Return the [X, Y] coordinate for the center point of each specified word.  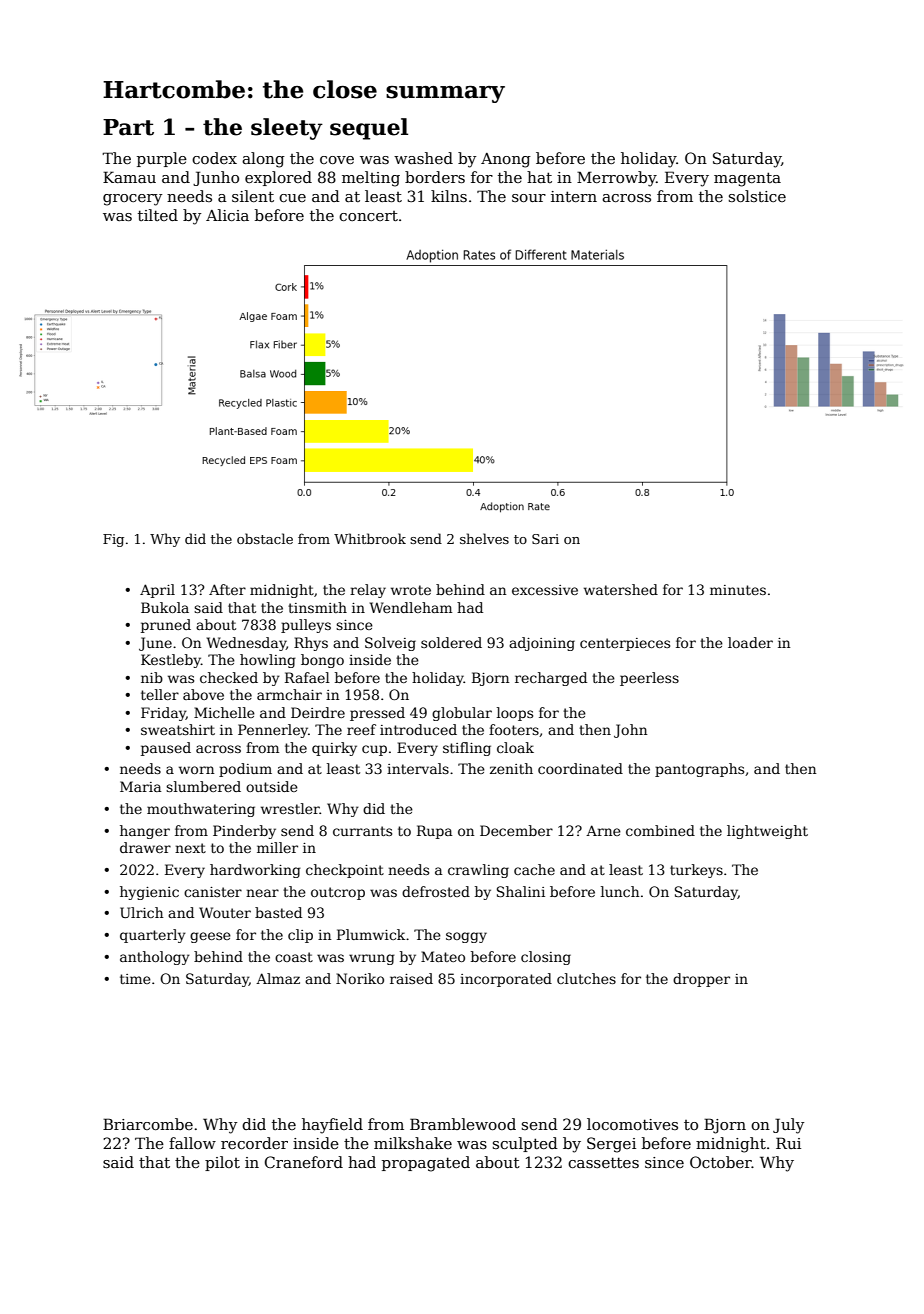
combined [660, 830]
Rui [788, 1143]
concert [368, 216]
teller [160, 694]
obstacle [265, 538]
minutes [738, 590]
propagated [426, 1164]
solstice [757, 196]
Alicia [227, 215]
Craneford [304, 1162]
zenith [511, 768]
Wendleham [411, 607]
